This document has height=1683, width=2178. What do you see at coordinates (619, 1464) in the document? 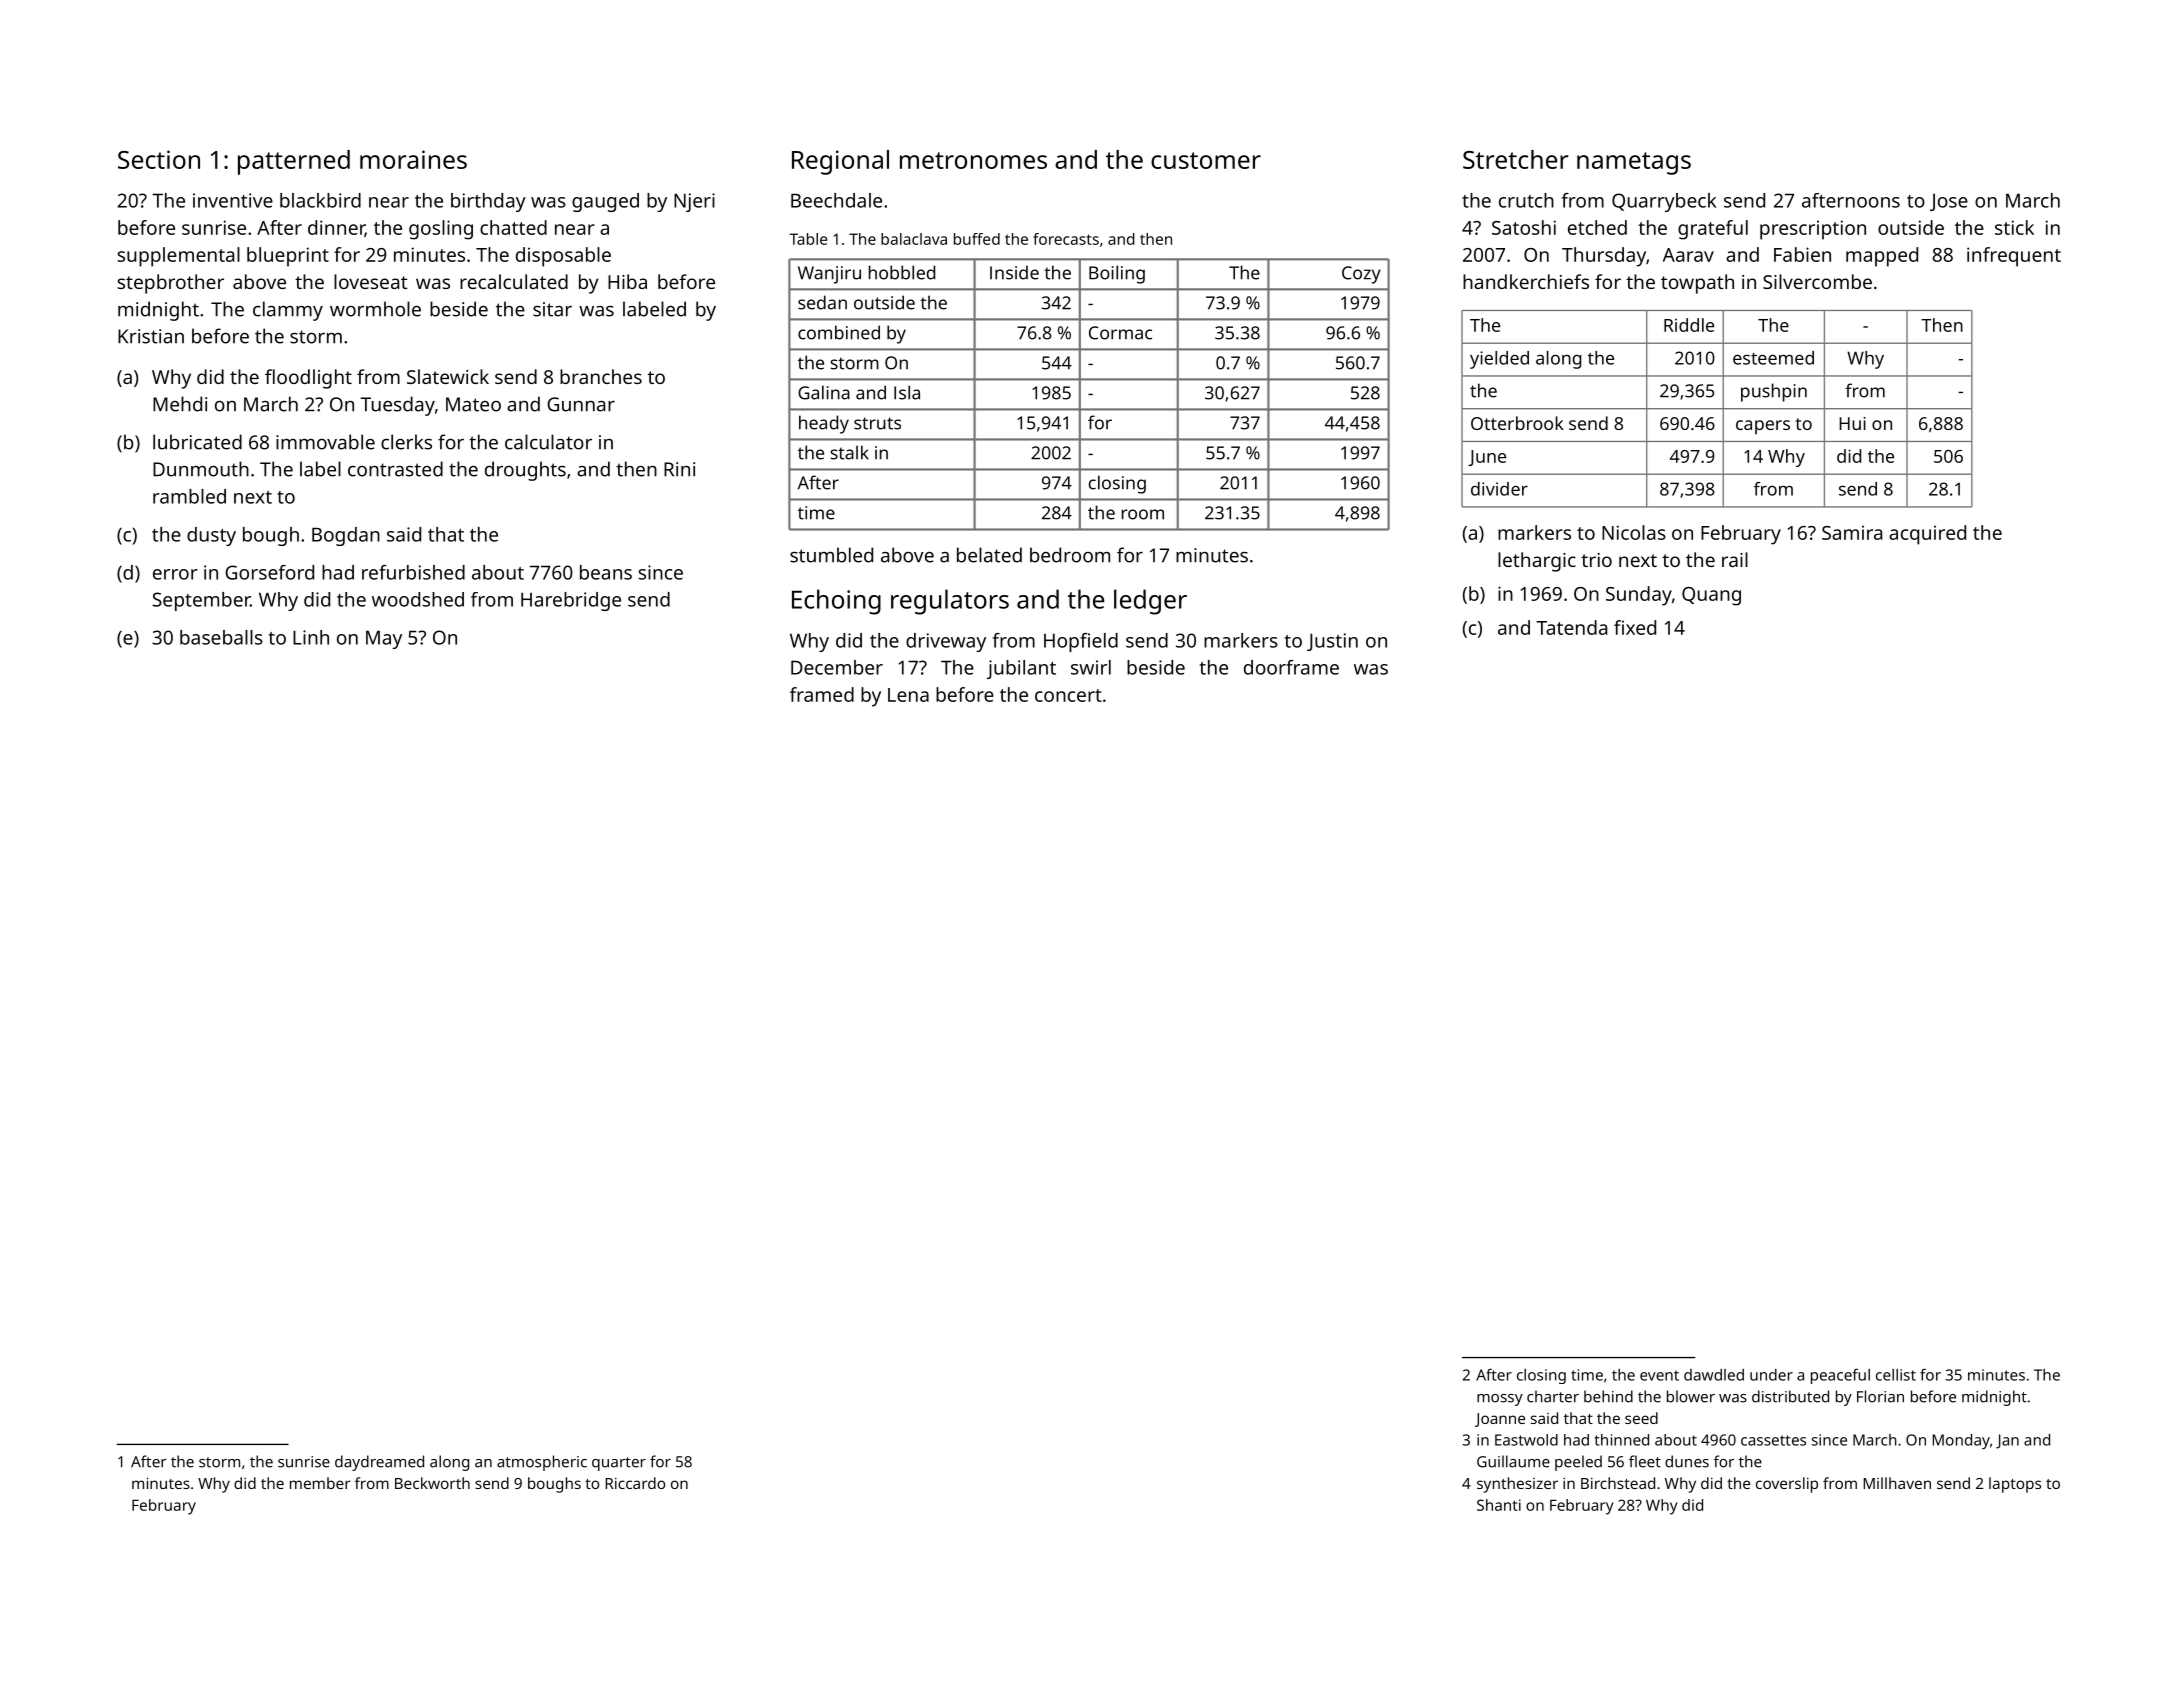
I see `quarter` at bounding box center [619, 1464].
